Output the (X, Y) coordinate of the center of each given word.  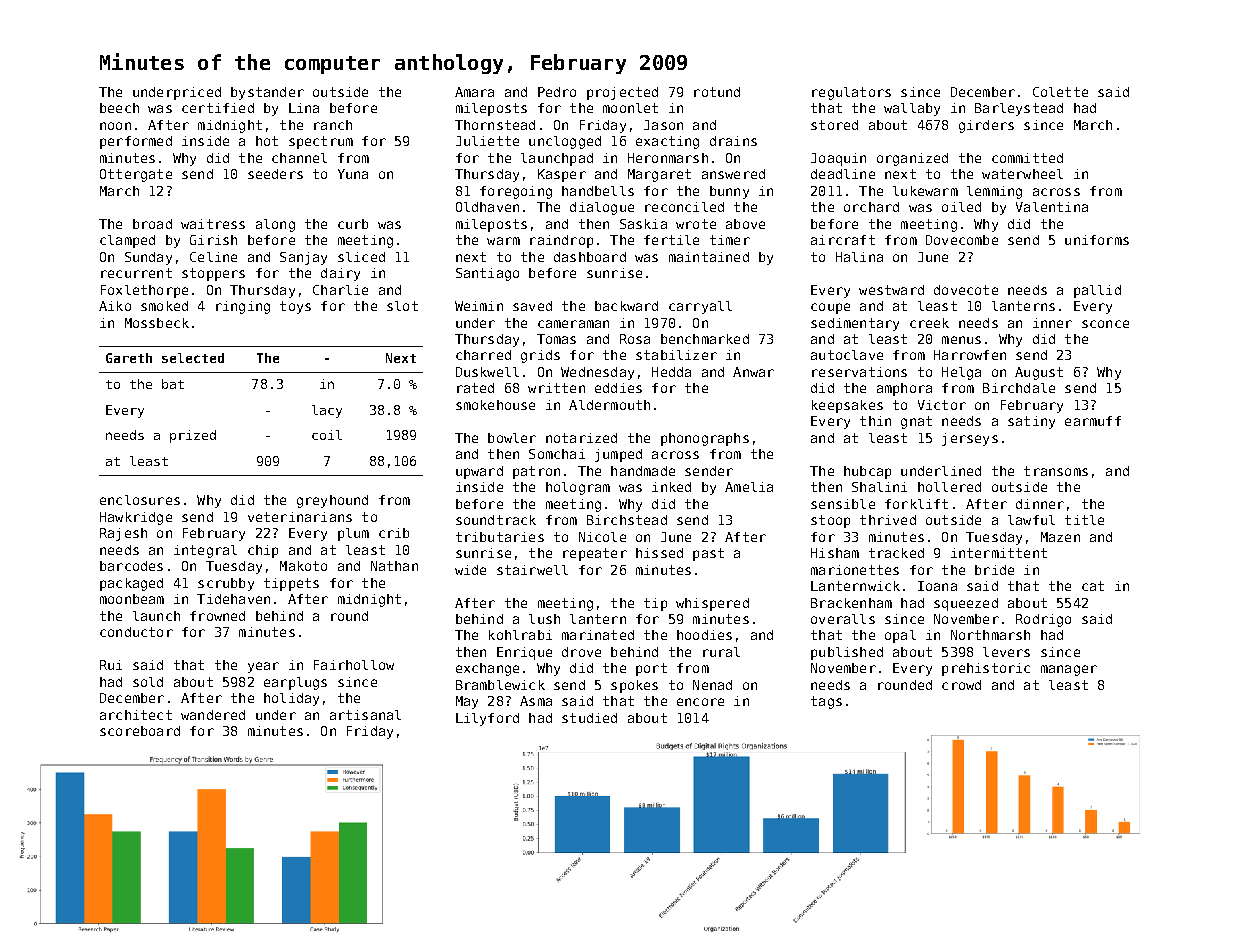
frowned (217, 616)
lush (544, 619)
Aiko (115, 306)
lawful (1031, 520)
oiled (961, 207)
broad (152, 224)
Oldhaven (487, 207)
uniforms (1097, 240)
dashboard (590, 257)
